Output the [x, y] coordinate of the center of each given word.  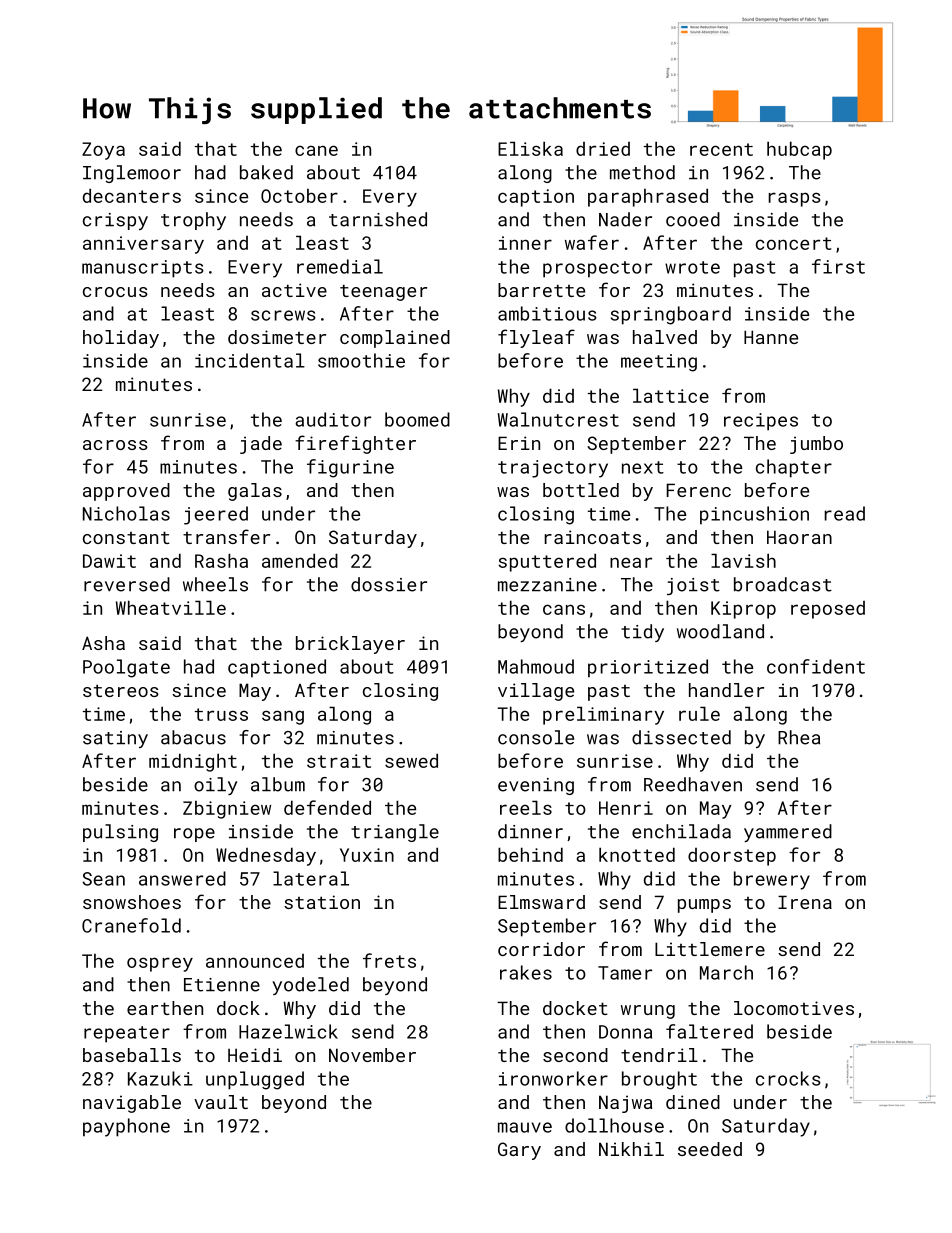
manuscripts [143, 269]
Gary [519, 1151]
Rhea [799, 737]
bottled [581, 490]
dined [693, 1102]
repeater [127, 1034]
